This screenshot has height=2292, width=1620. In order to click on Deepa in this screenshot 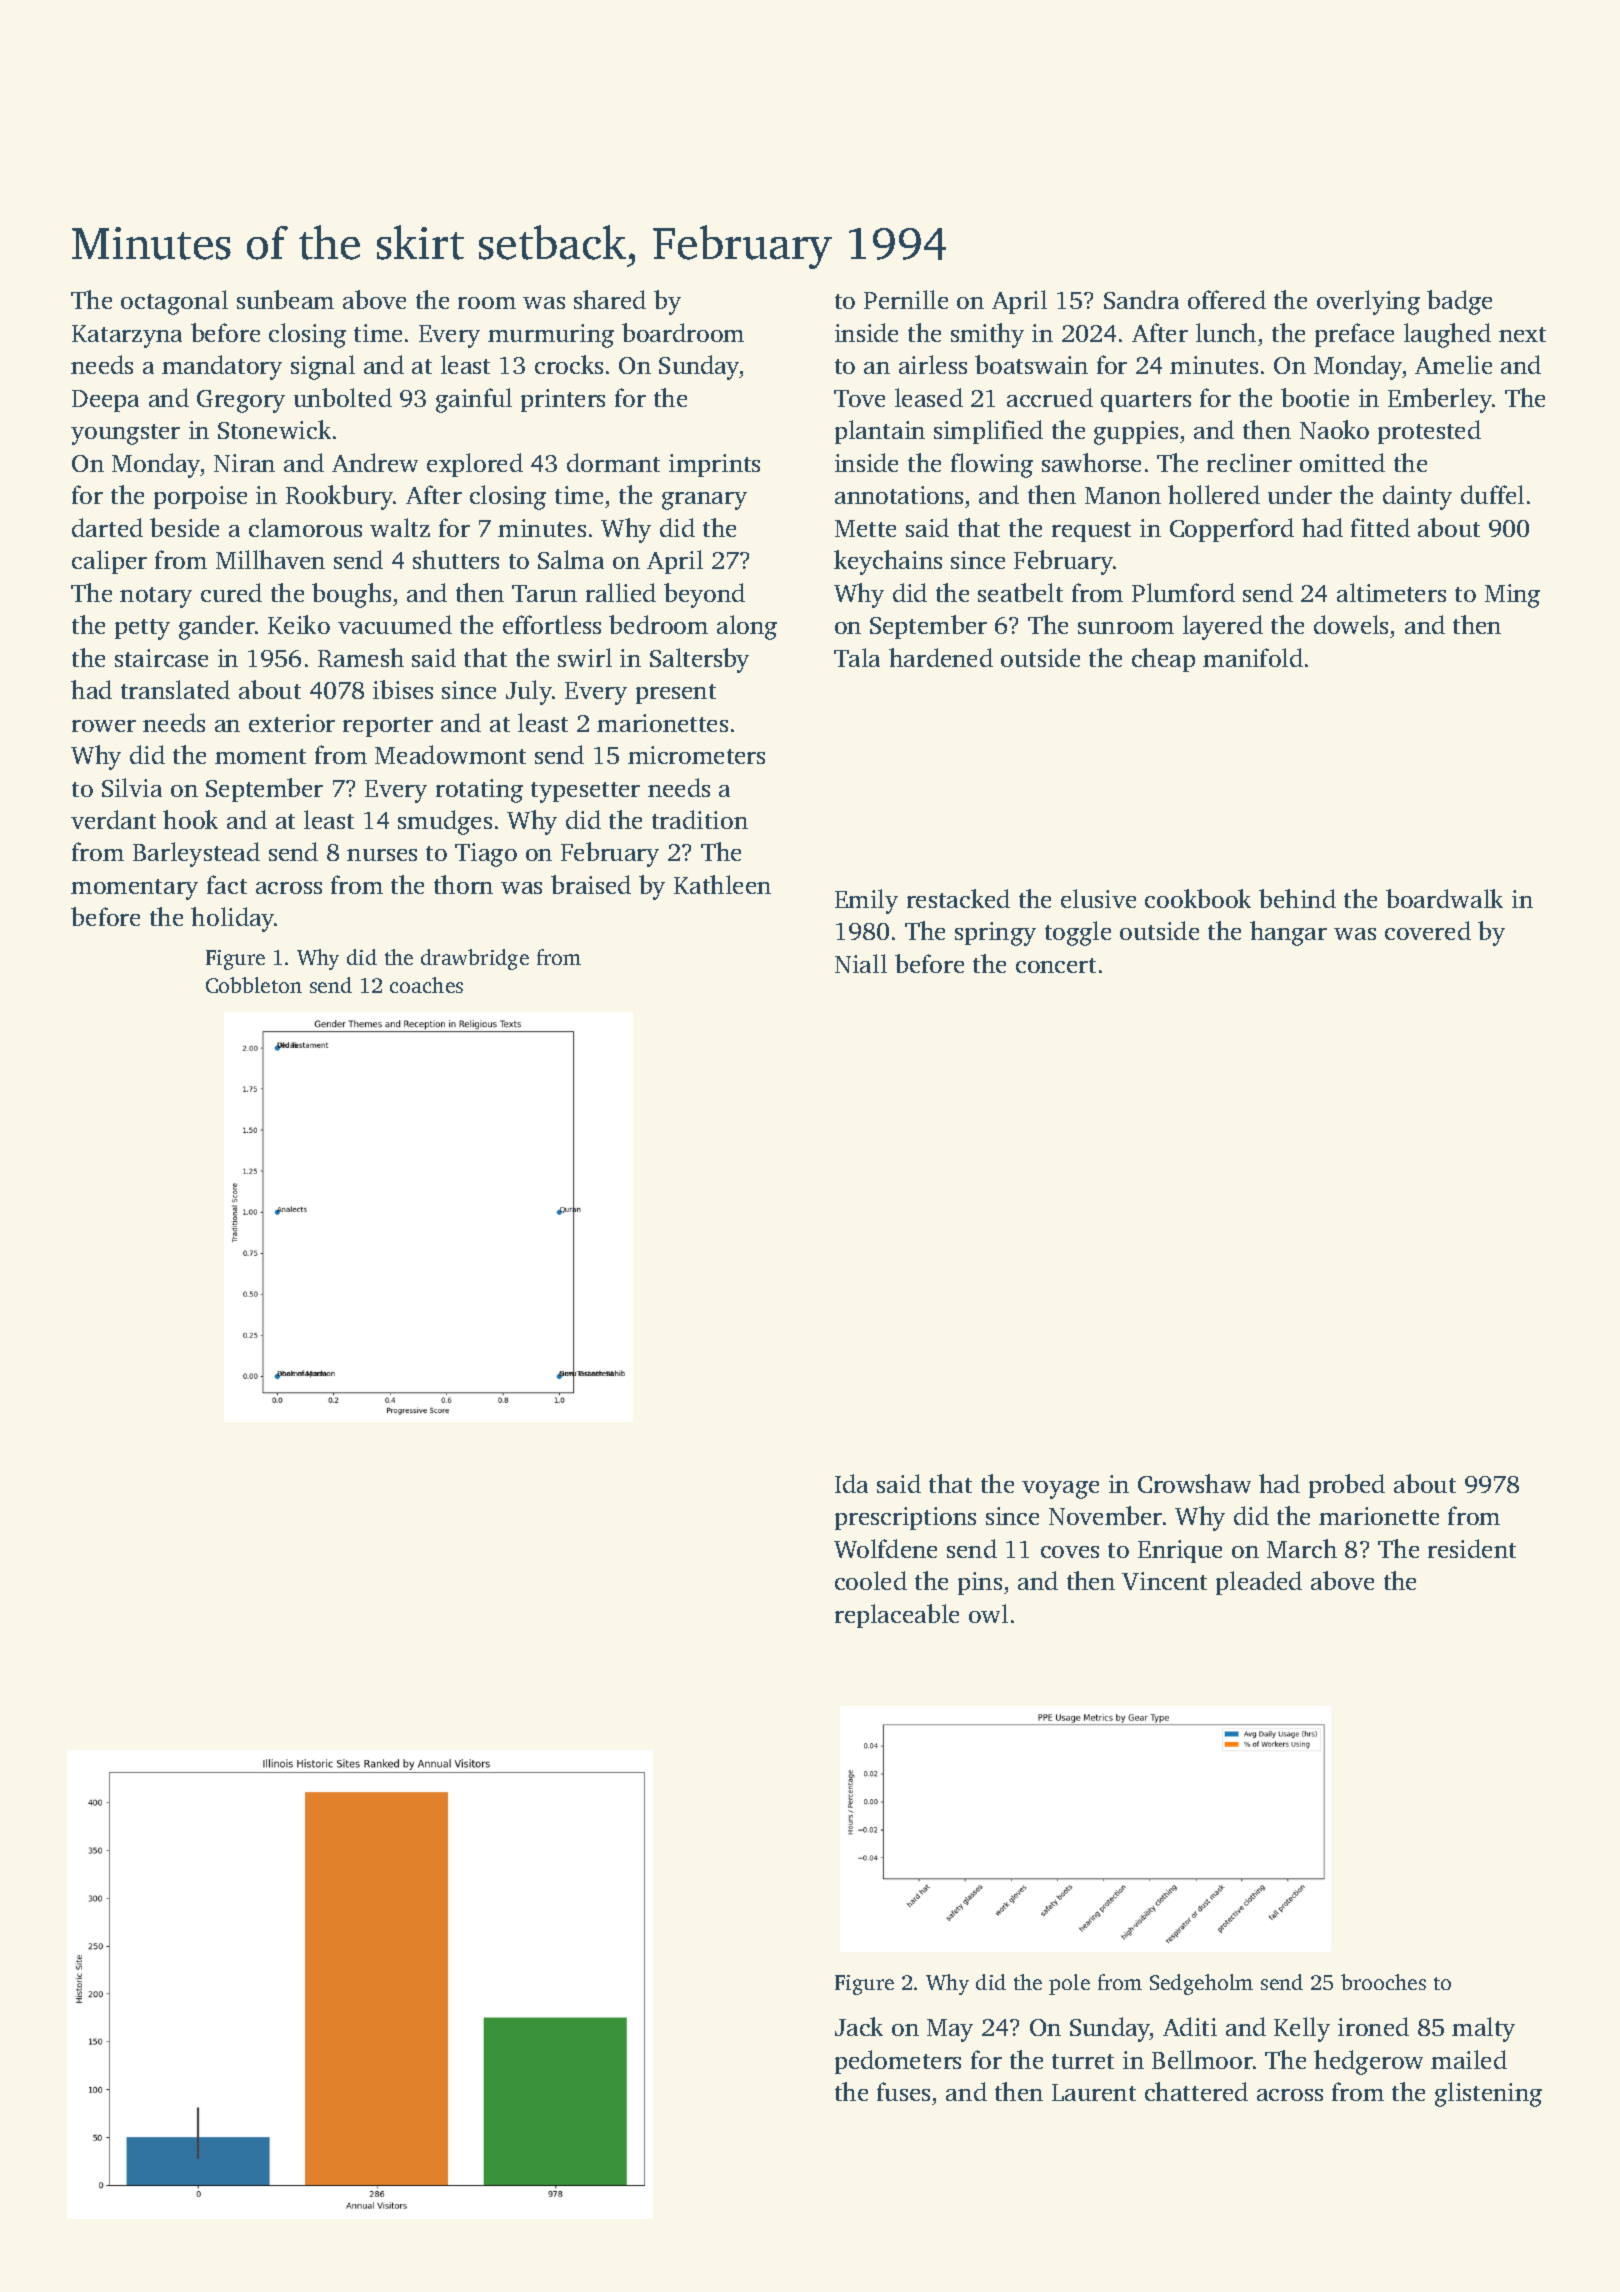, I will do `click(105, 401)`.
